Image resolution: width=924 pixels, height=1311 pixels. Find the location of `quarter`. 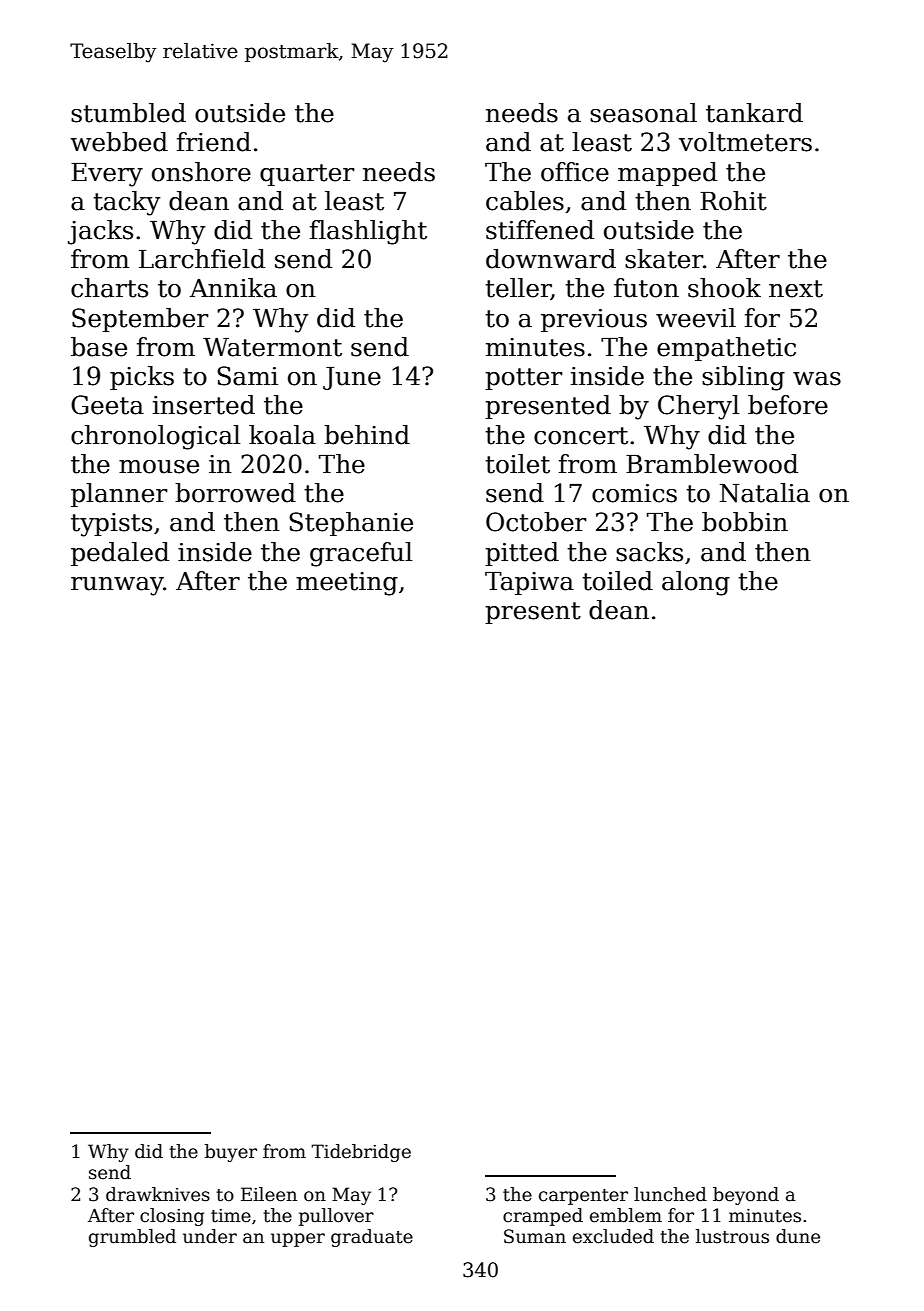

quarter is located at coordinates (307, 175).
